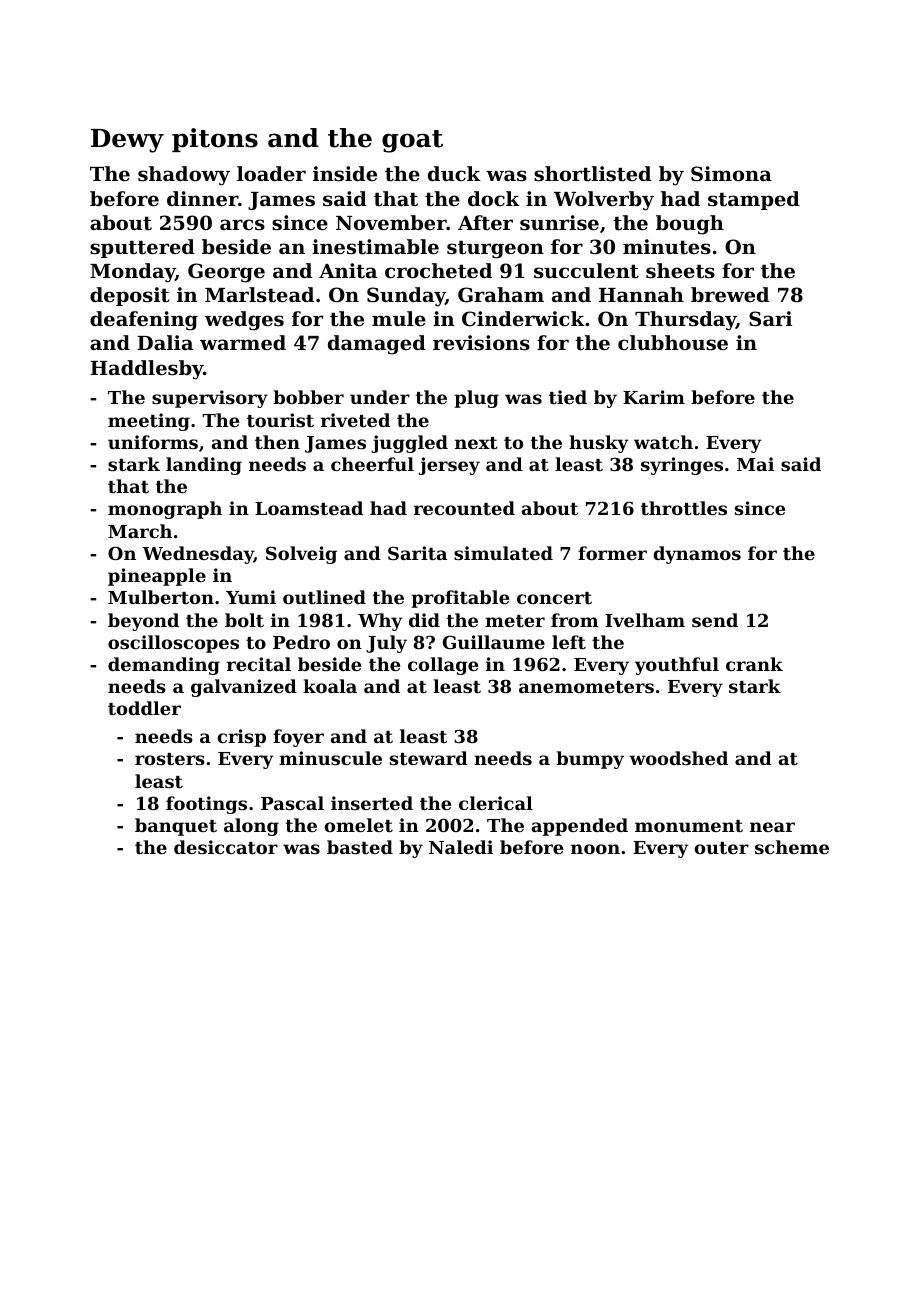 Image resolution: width=924 pixels, height=1314 pixels. I want to click on George, so click(226, 273).
